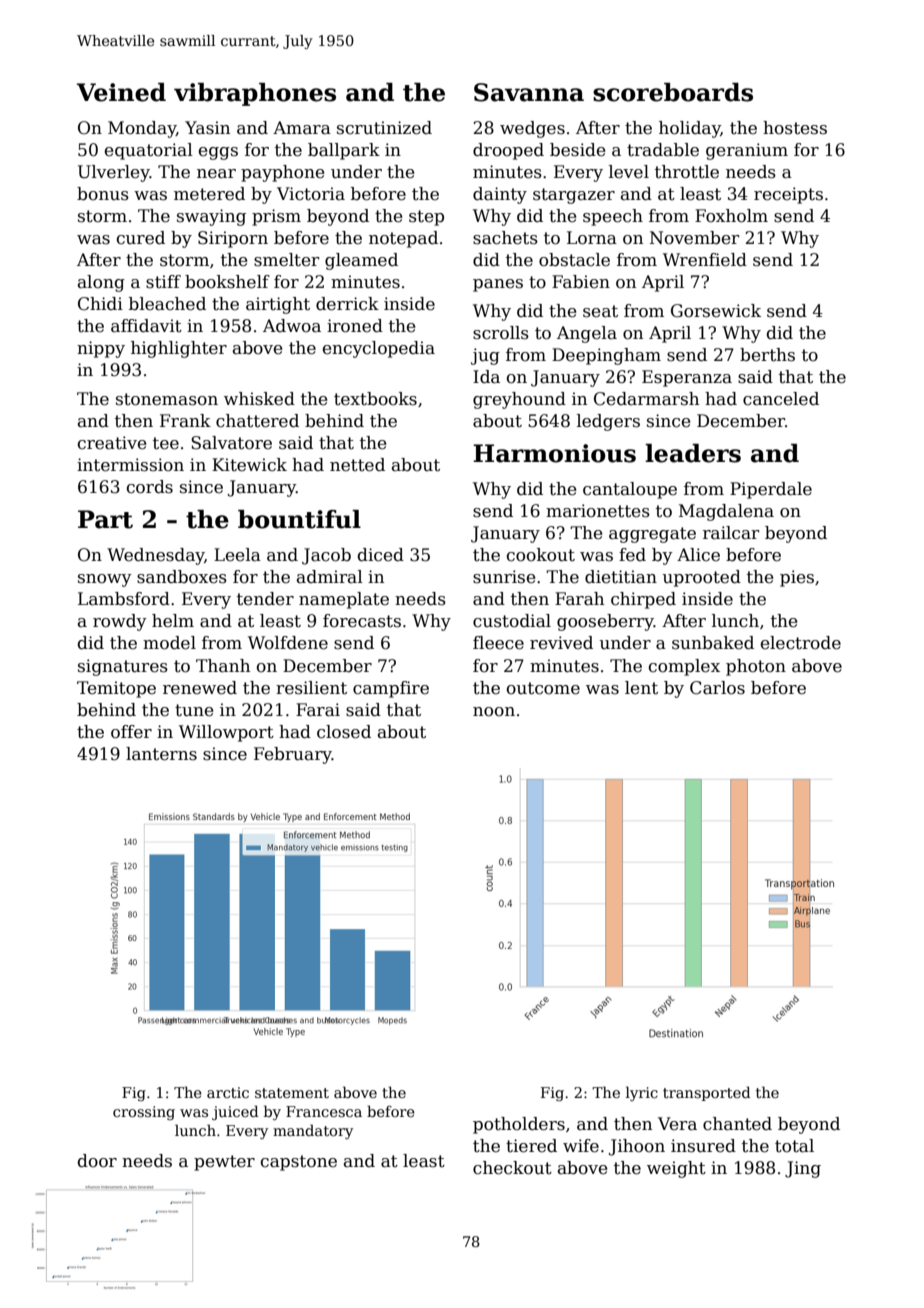 The image size is (924, 1308). I want to click on closed, so click(344, 732).
